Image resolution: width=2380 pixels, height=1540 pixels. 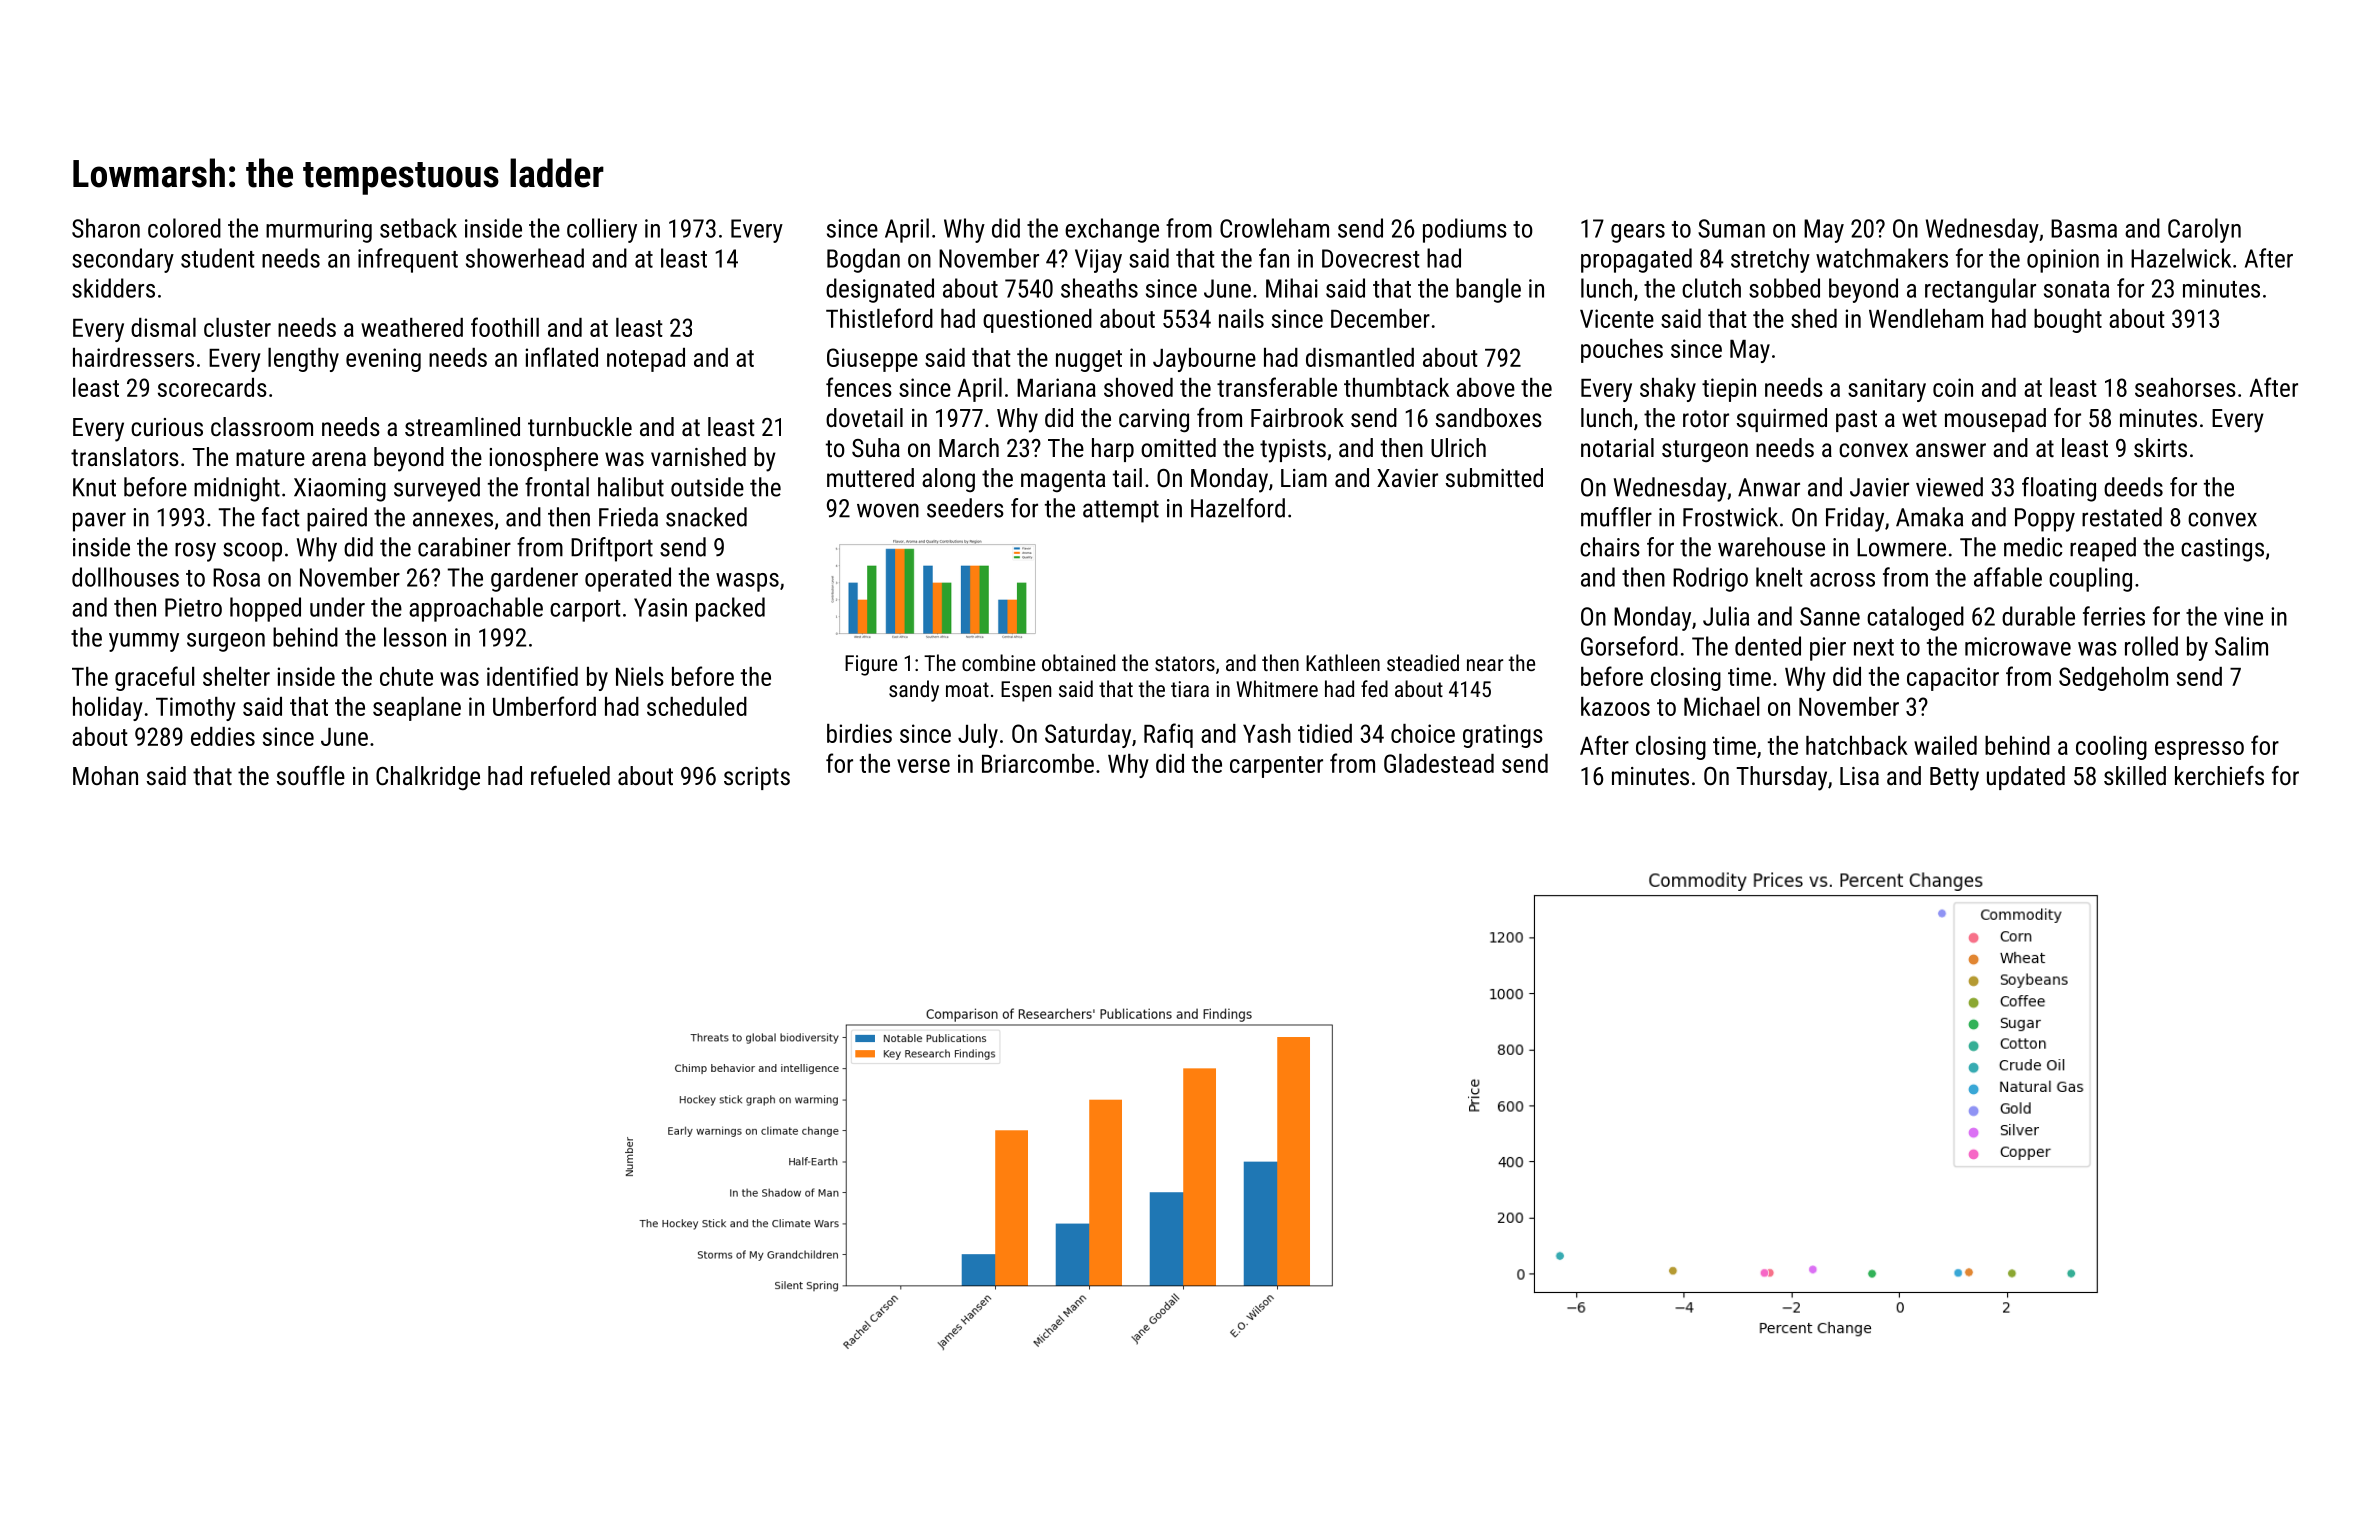 I want to click on Rodrigo, so click(x=1710, y=579).
